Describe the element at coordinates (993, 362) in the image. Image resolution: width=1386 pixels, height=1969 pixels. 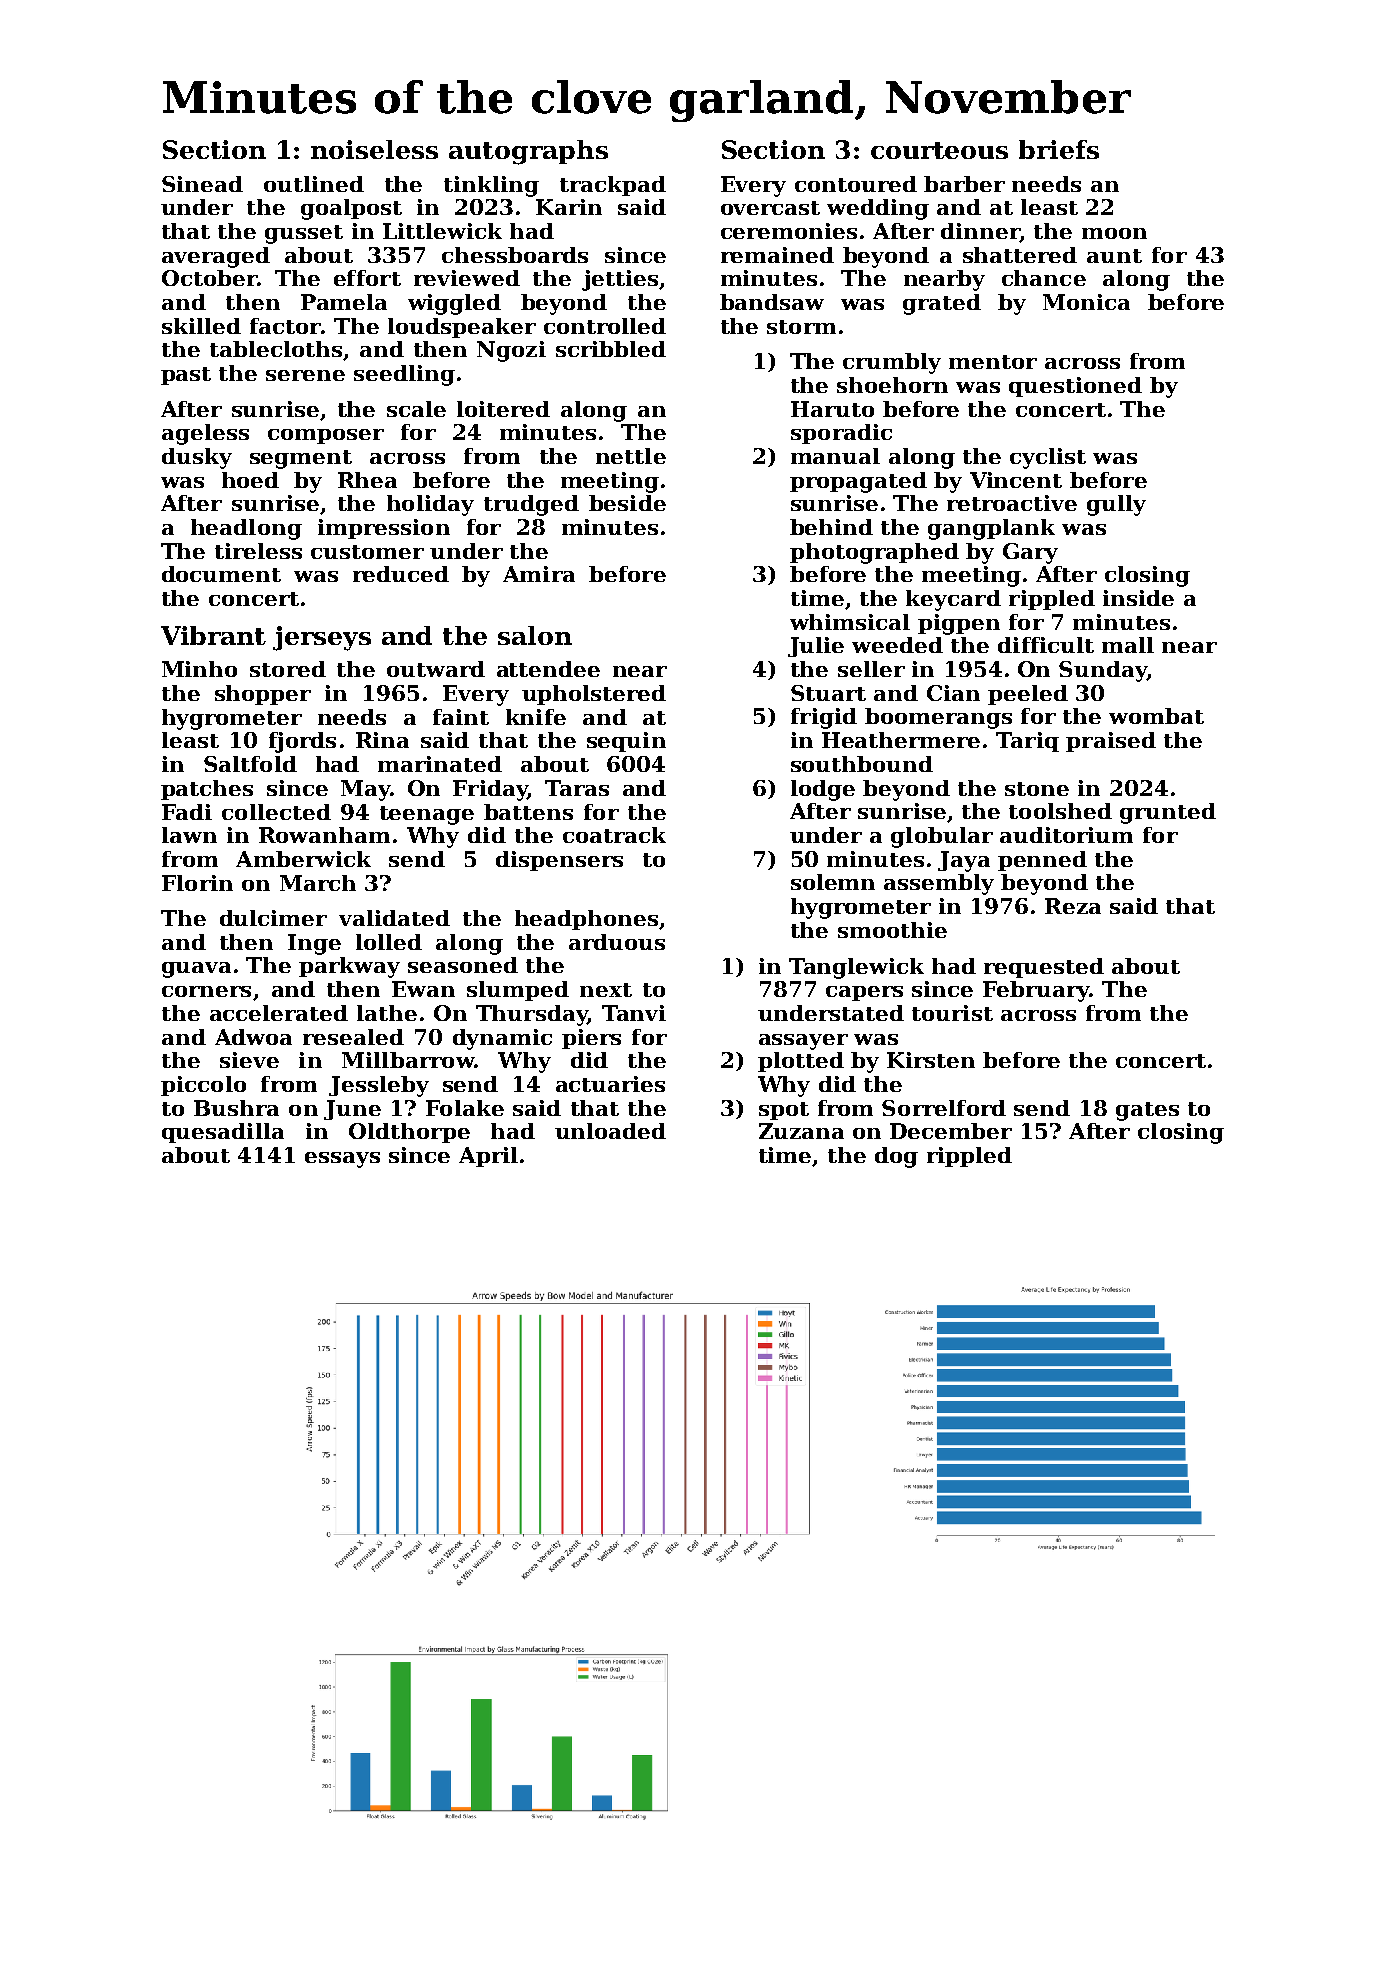
I see `mentor` at that location.
